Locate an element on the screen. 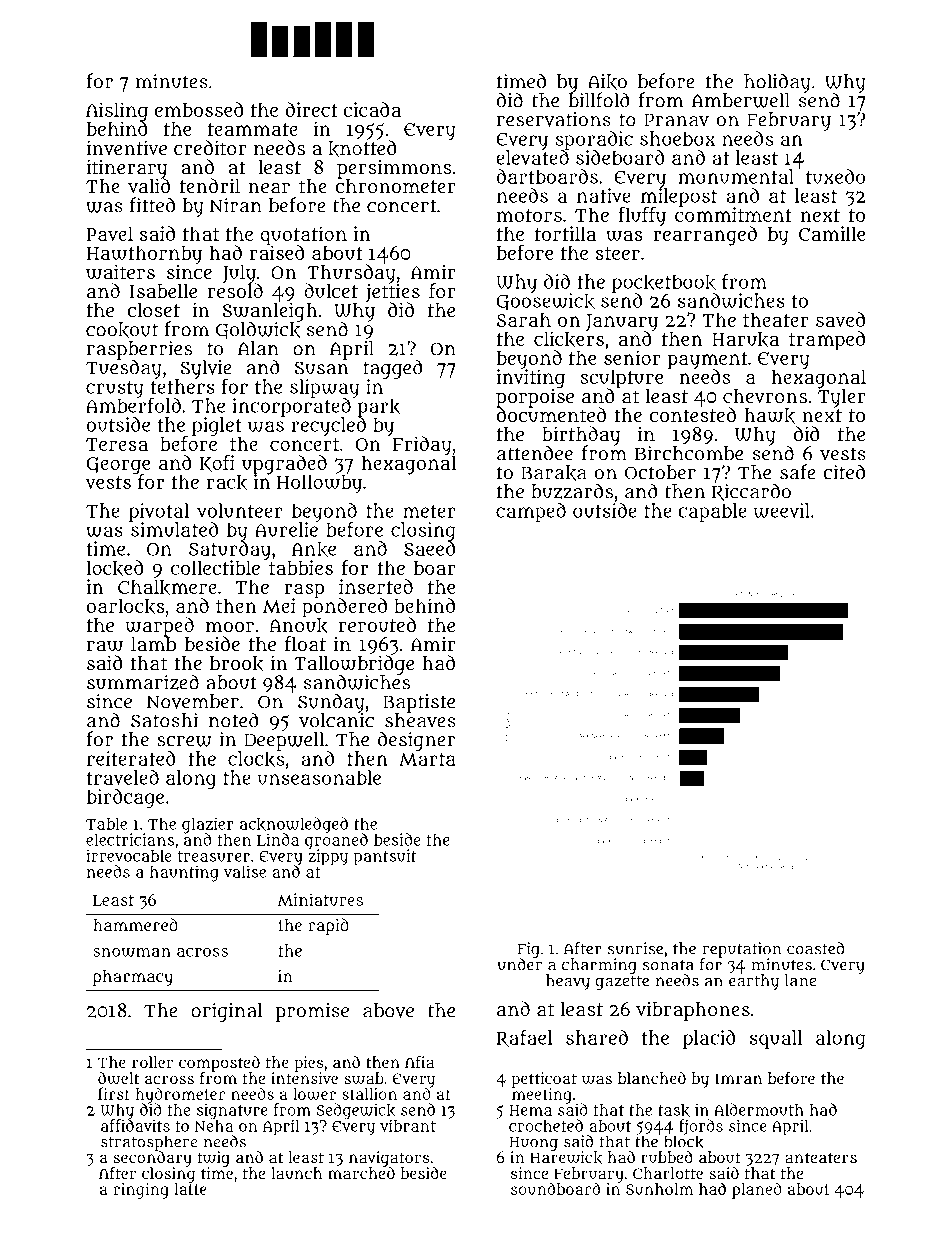 Image resolution: width=952 pixels, height=1233 pixels. Aisling is located at coordinates (117, 111).
